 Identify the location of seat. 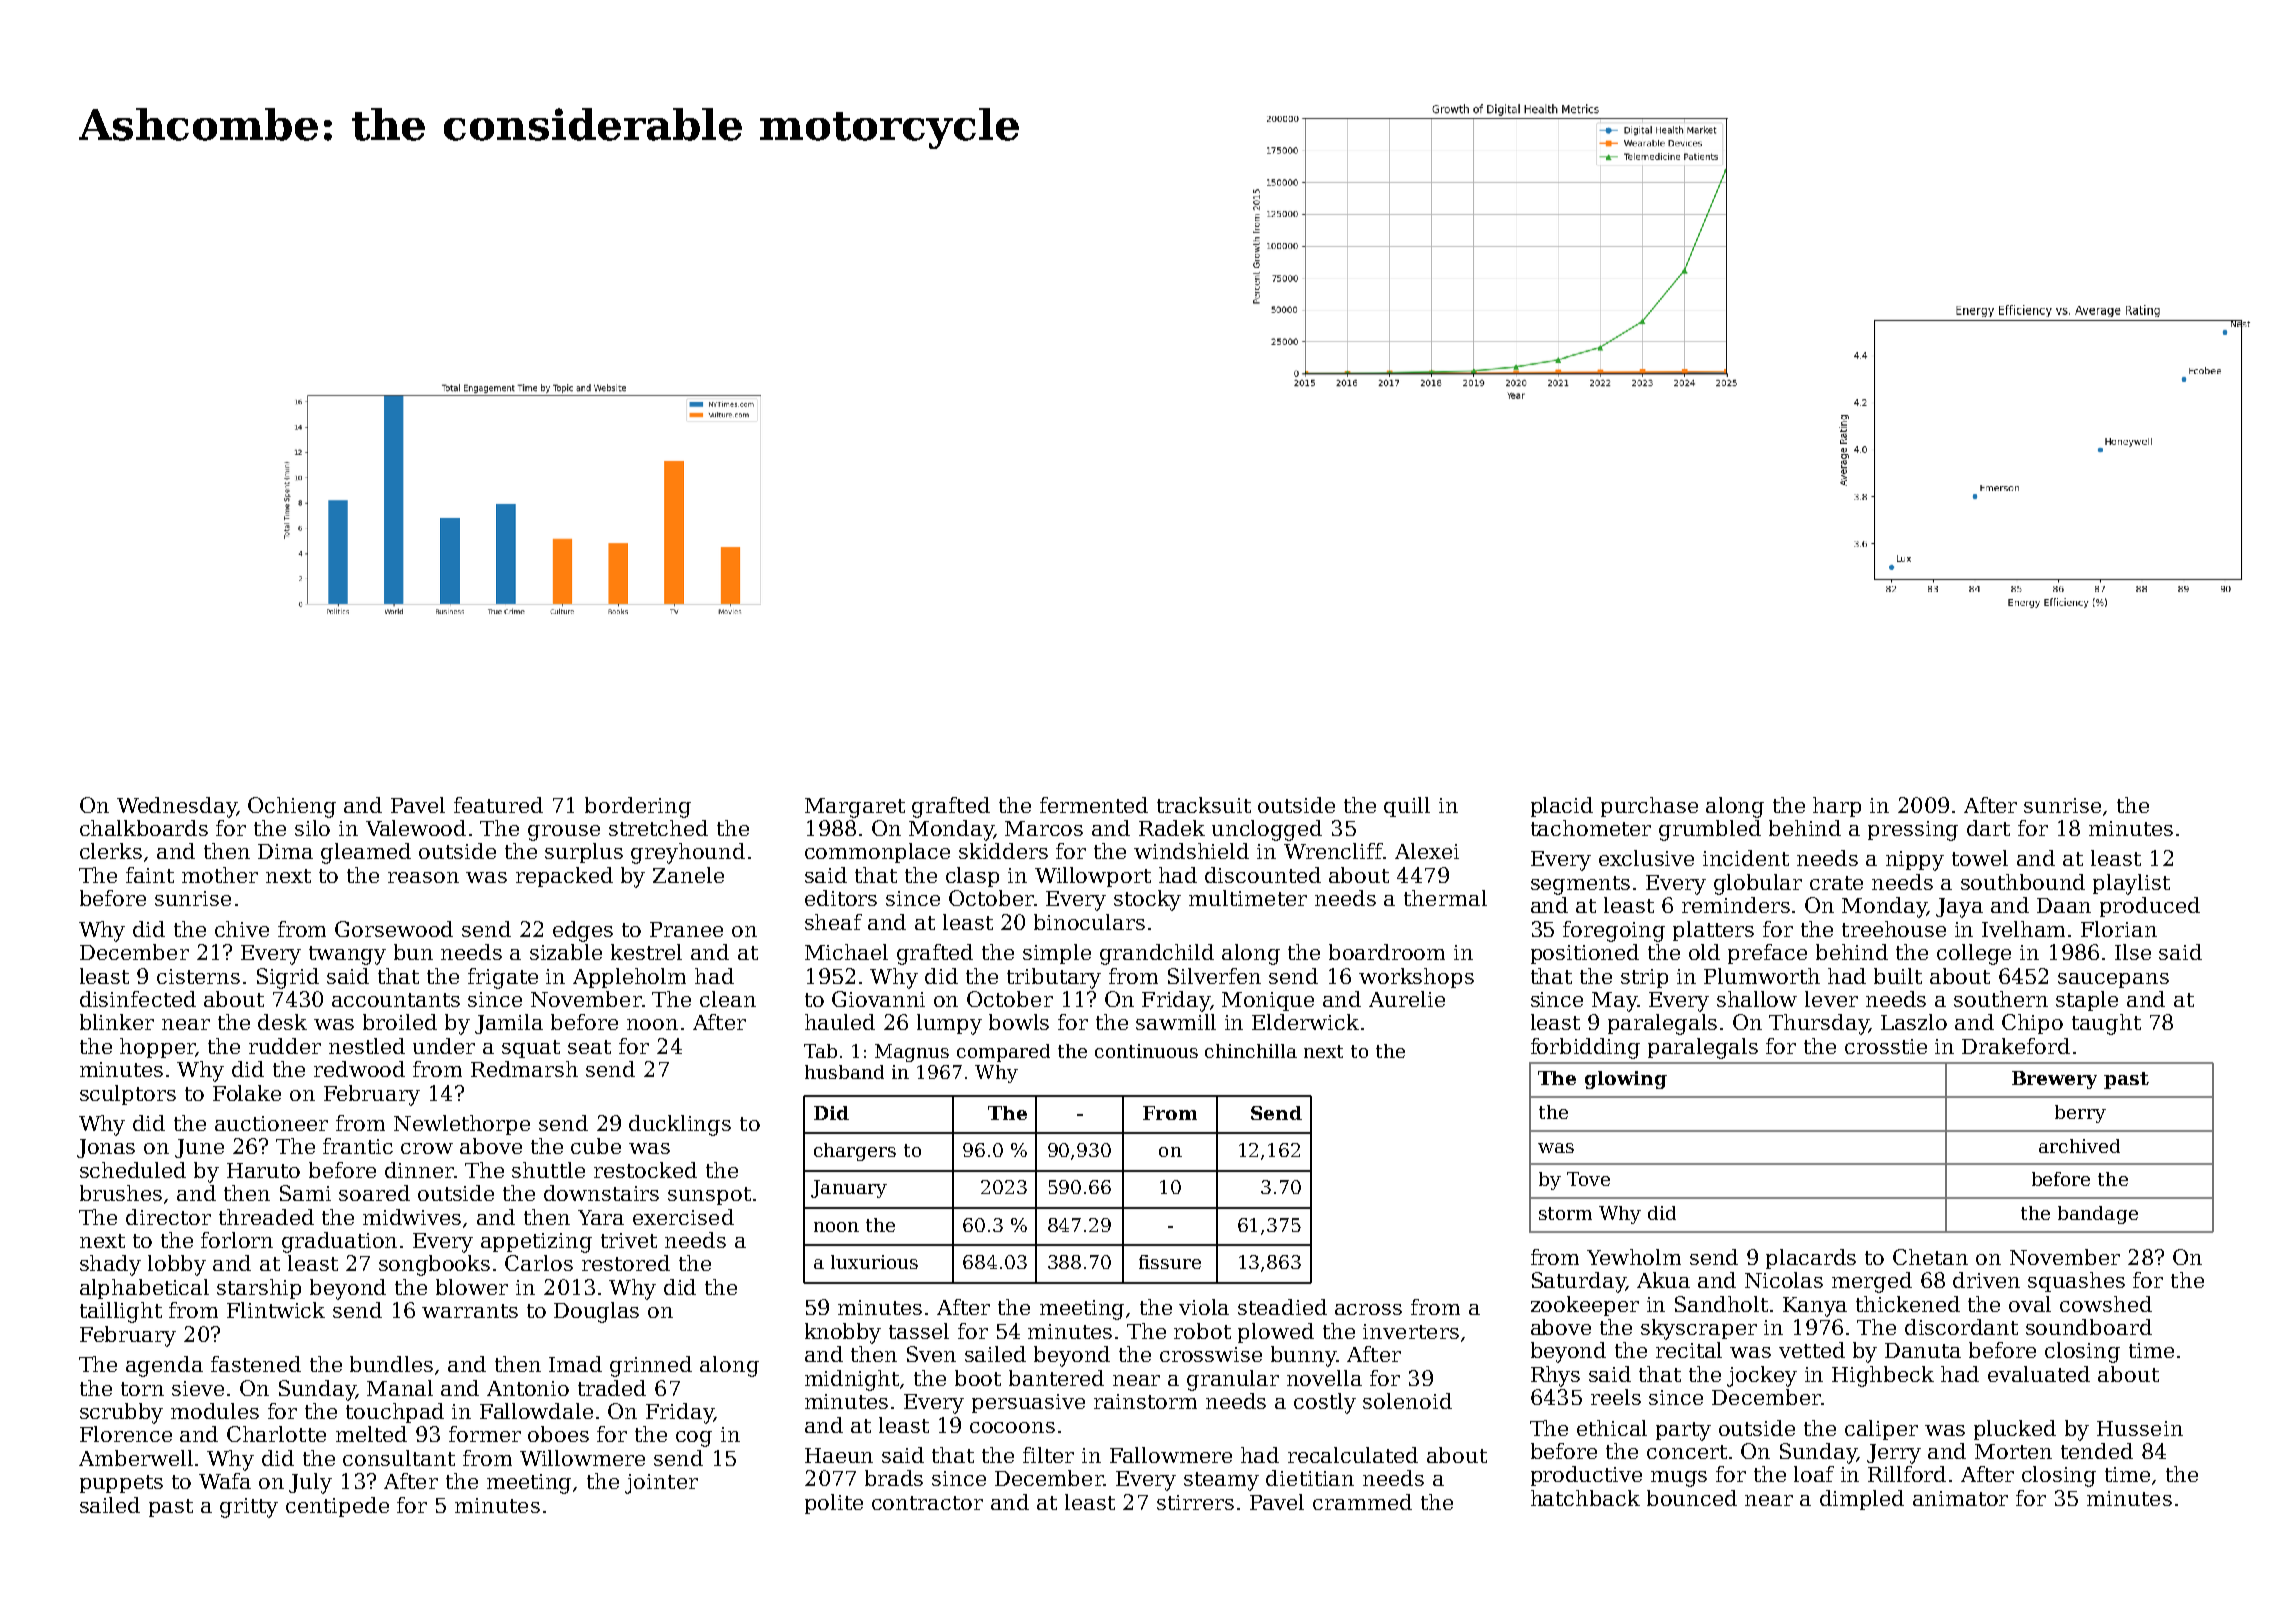
(589, 1047).
